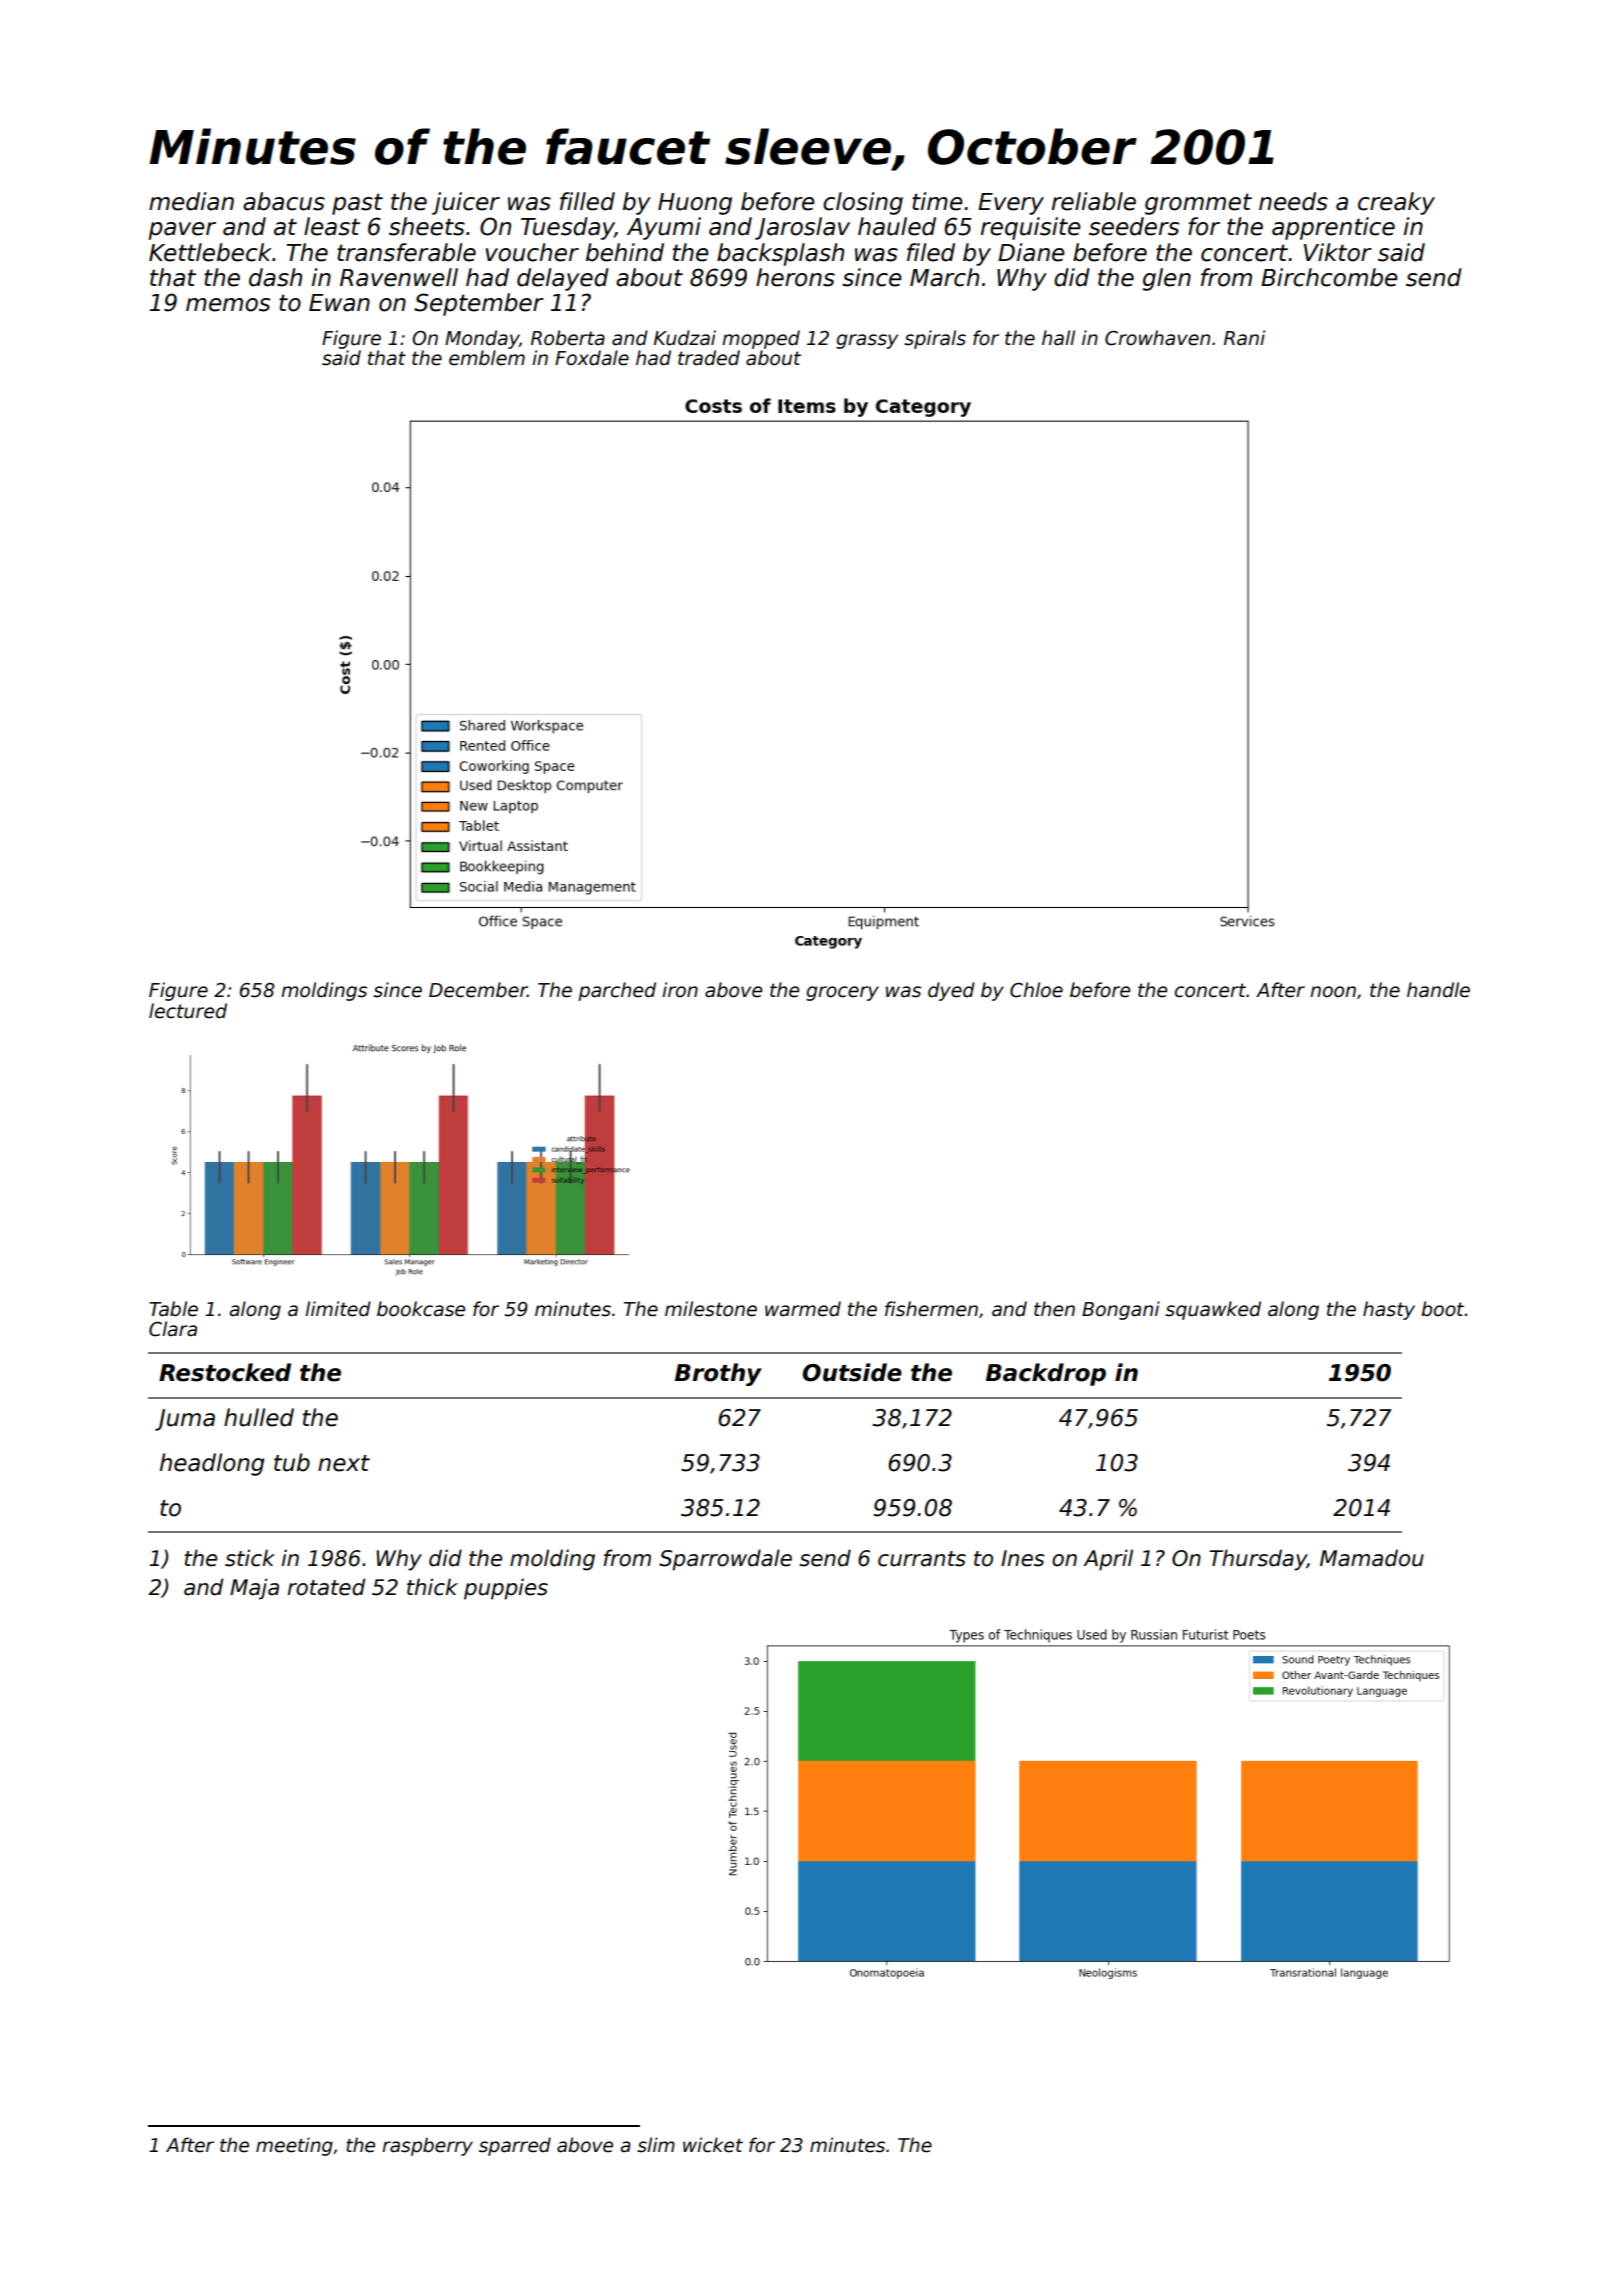 This page has height=2292, width=1620. I want to click on handle, so click(1438, 990).
